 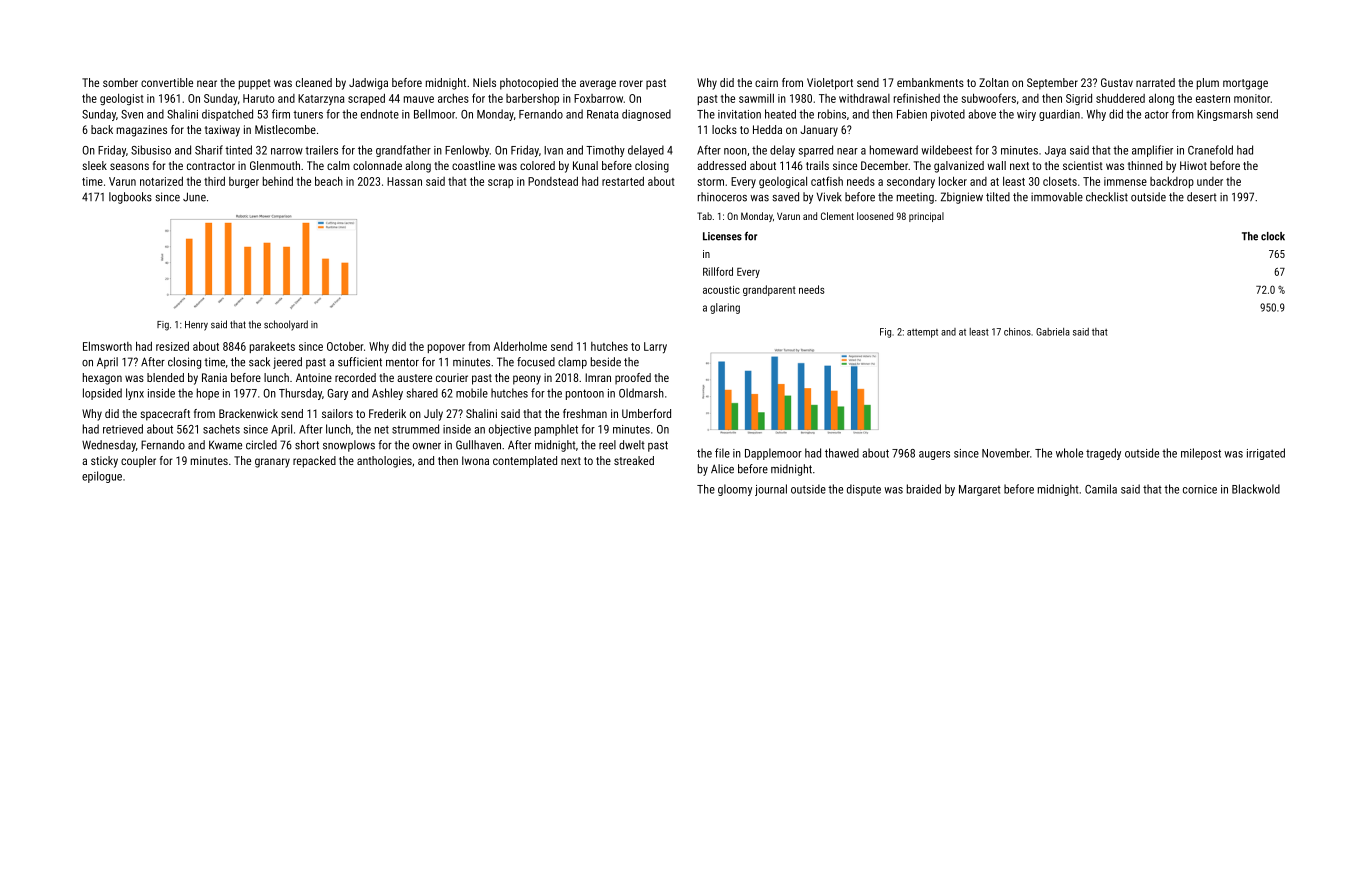 What do you see at coordinates (1200, 489) in the screenshot?
I see `cornice` at bounding box center [1200, 489].
